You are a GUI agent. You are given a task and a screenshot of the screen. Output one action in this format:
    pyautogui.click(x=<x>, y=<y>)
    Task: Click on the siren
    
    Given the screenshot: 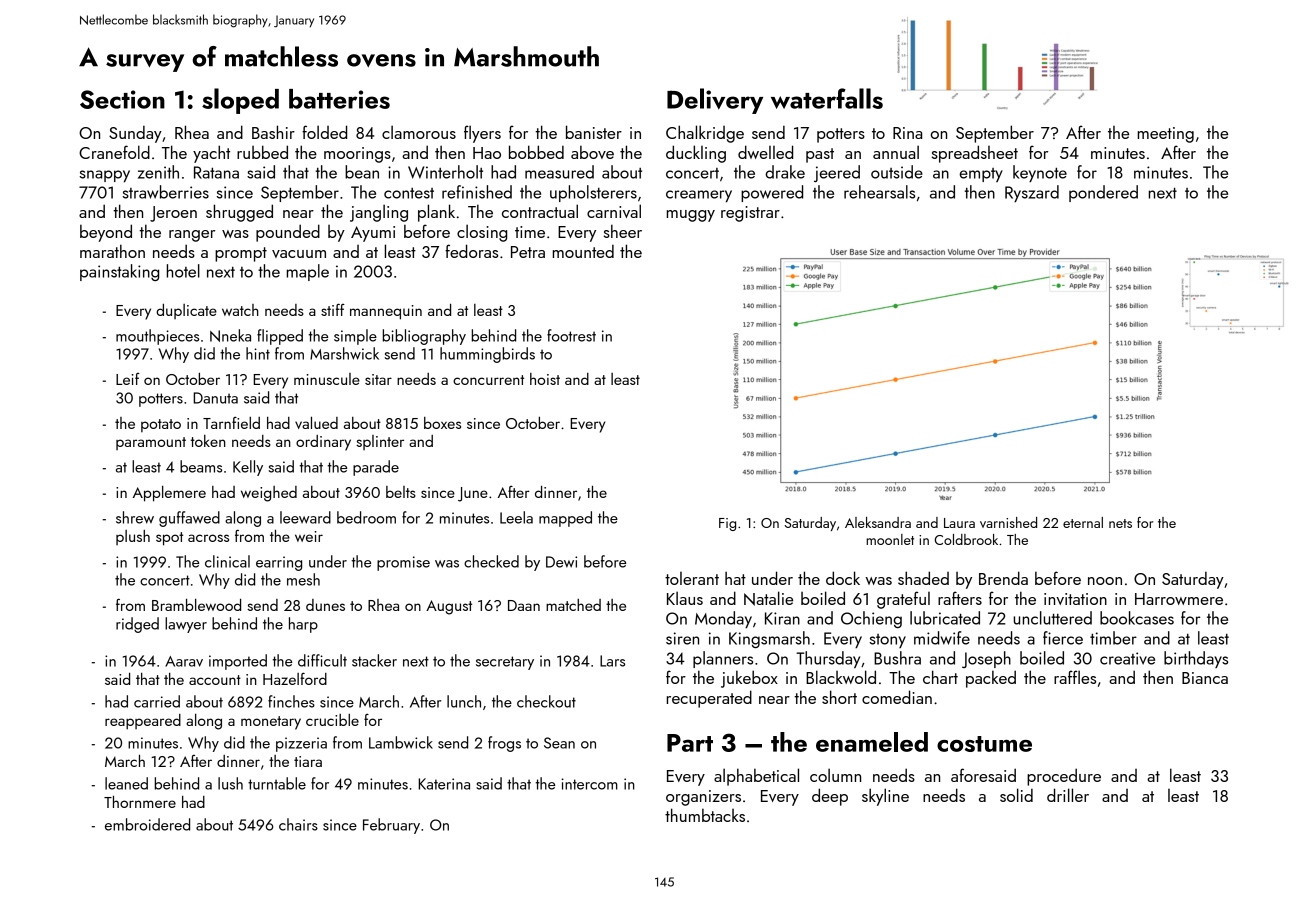 What is the action you would take?
    pyautogui.click(x=682, y=638)
